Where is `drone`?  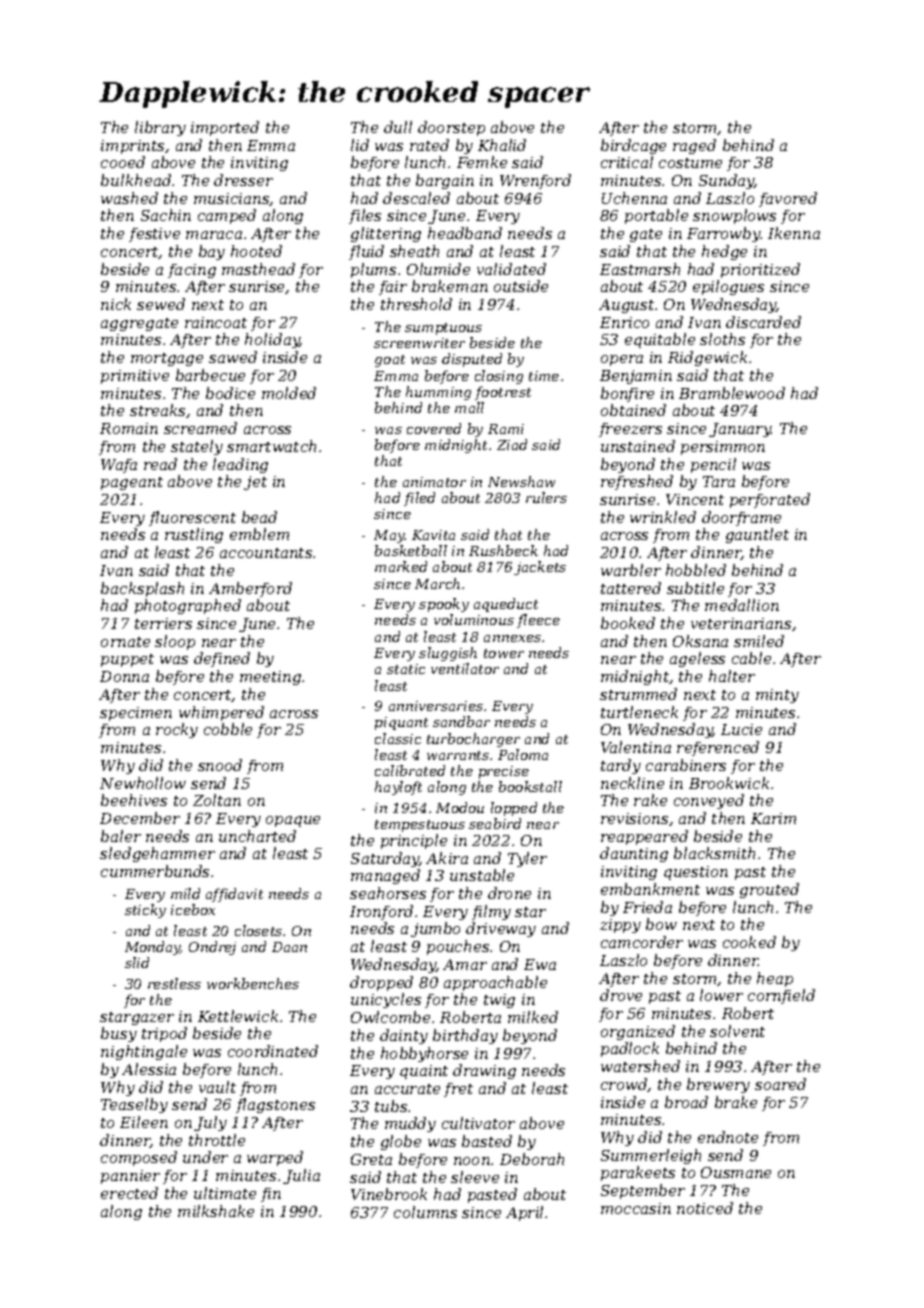
drone is located at coordinates (509, 893).
